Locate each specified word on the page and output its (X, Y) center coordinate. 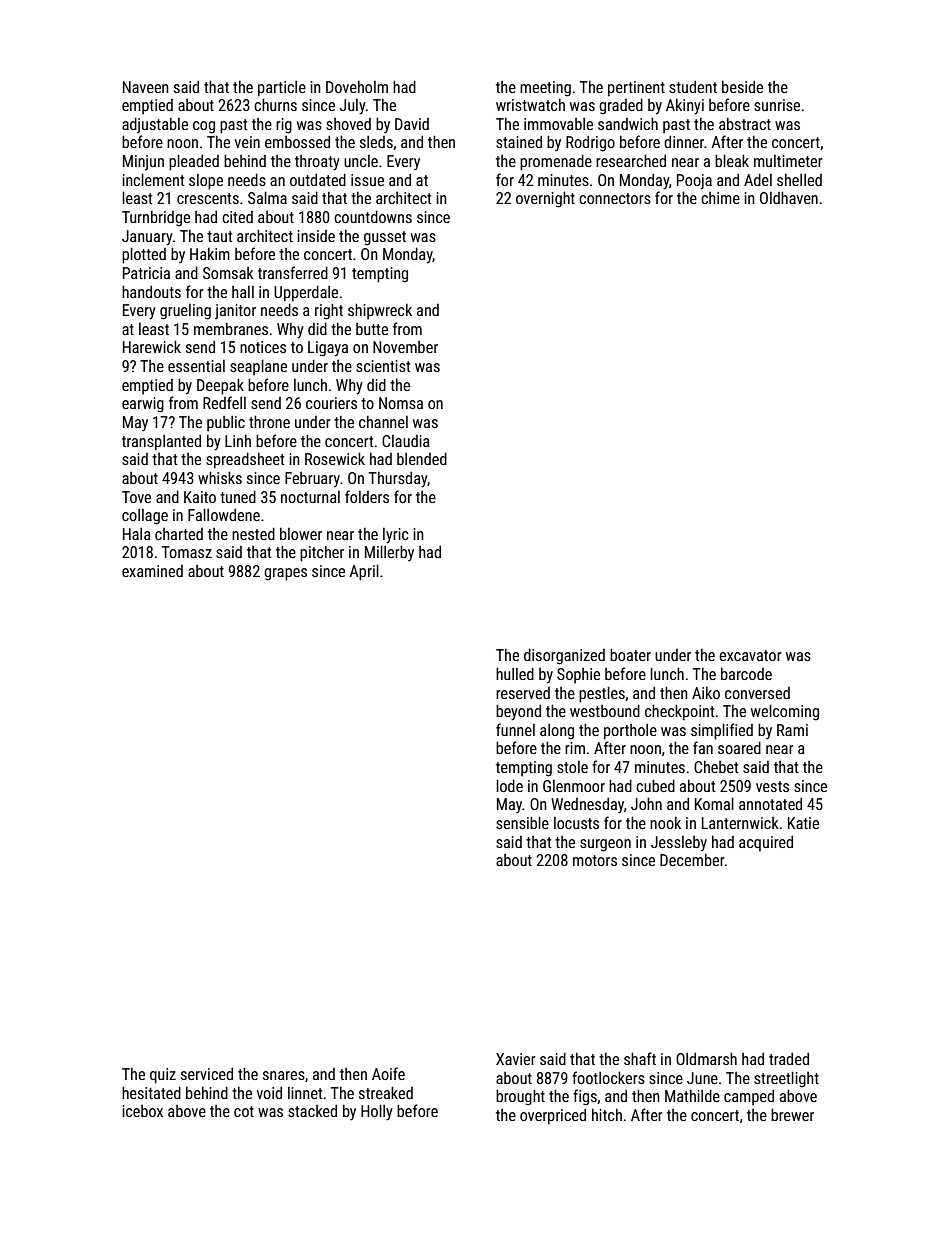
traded (789, 1058)
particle (282, 89)
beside (742, 86)
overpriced (553, 1116)
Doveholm (357, 86)
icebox (142, 1111)
